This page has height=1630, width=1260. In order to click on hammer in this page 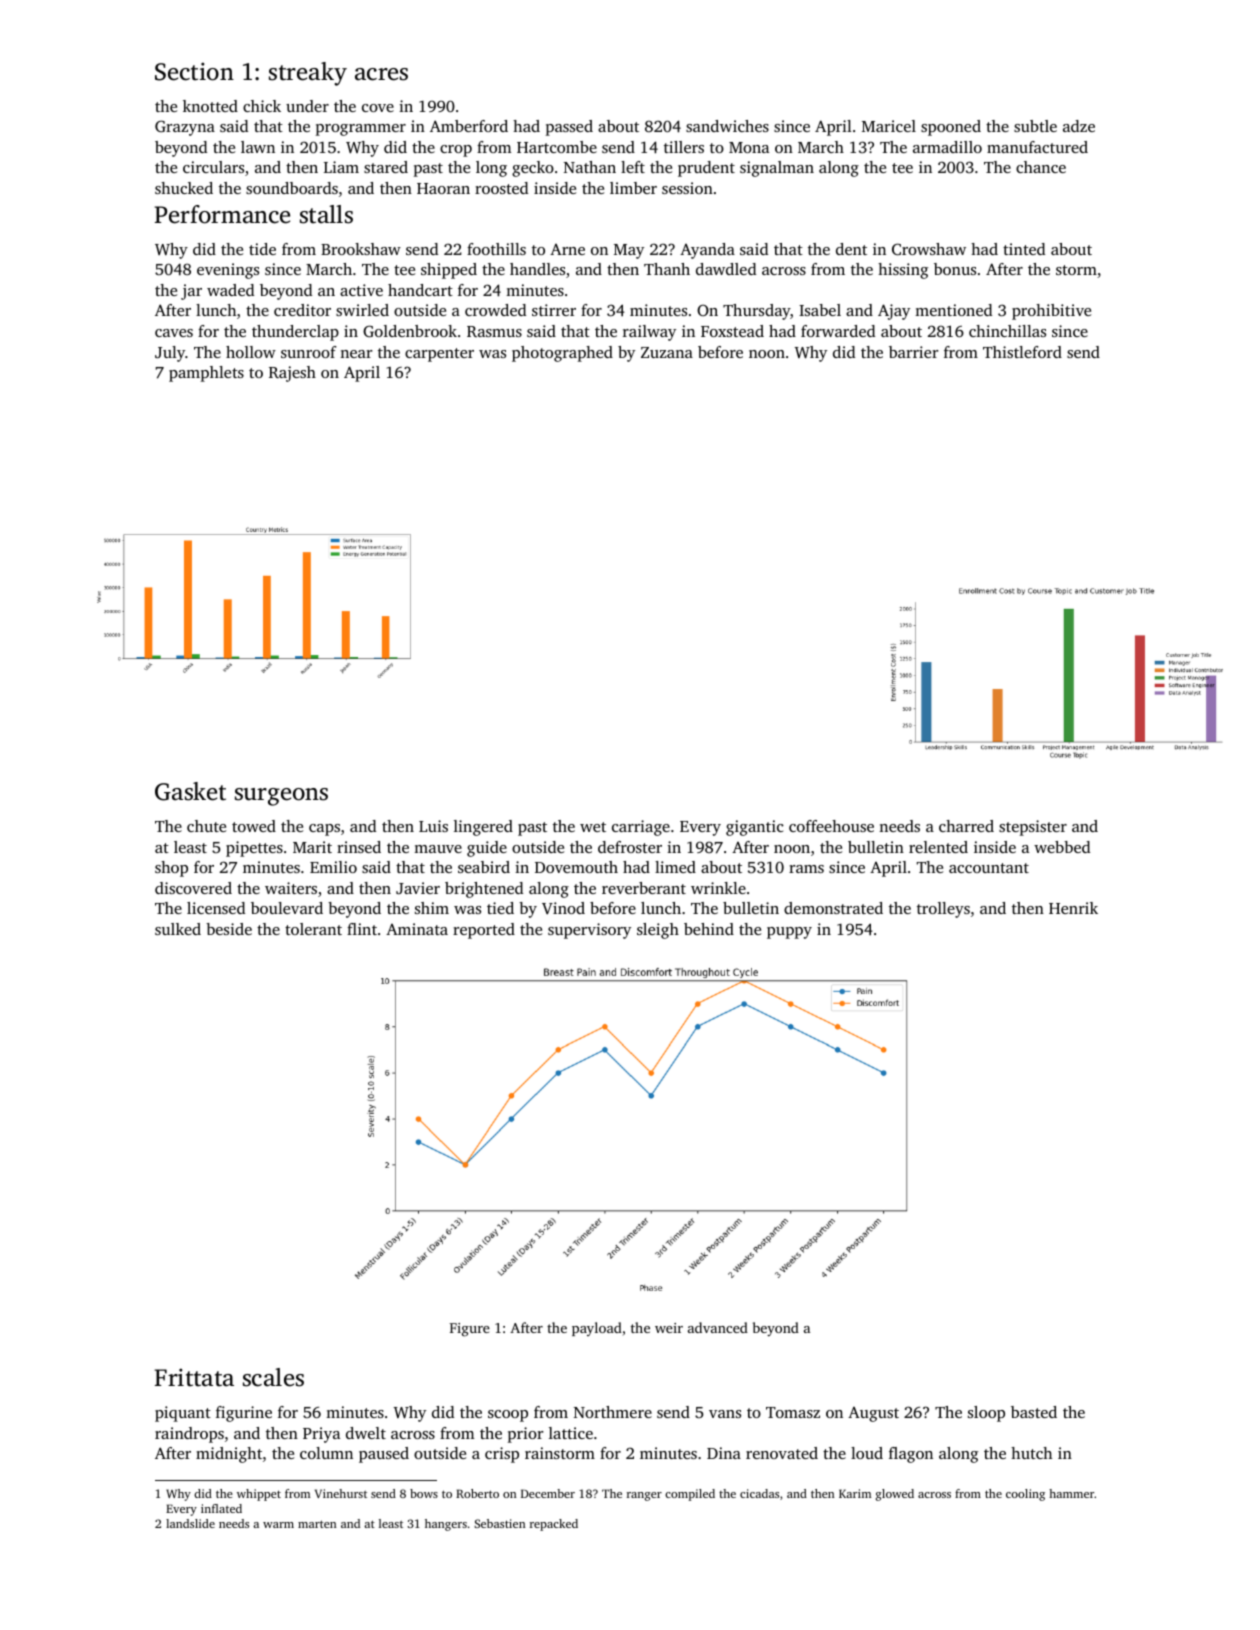, I will do `click(1072, 1493)`.
